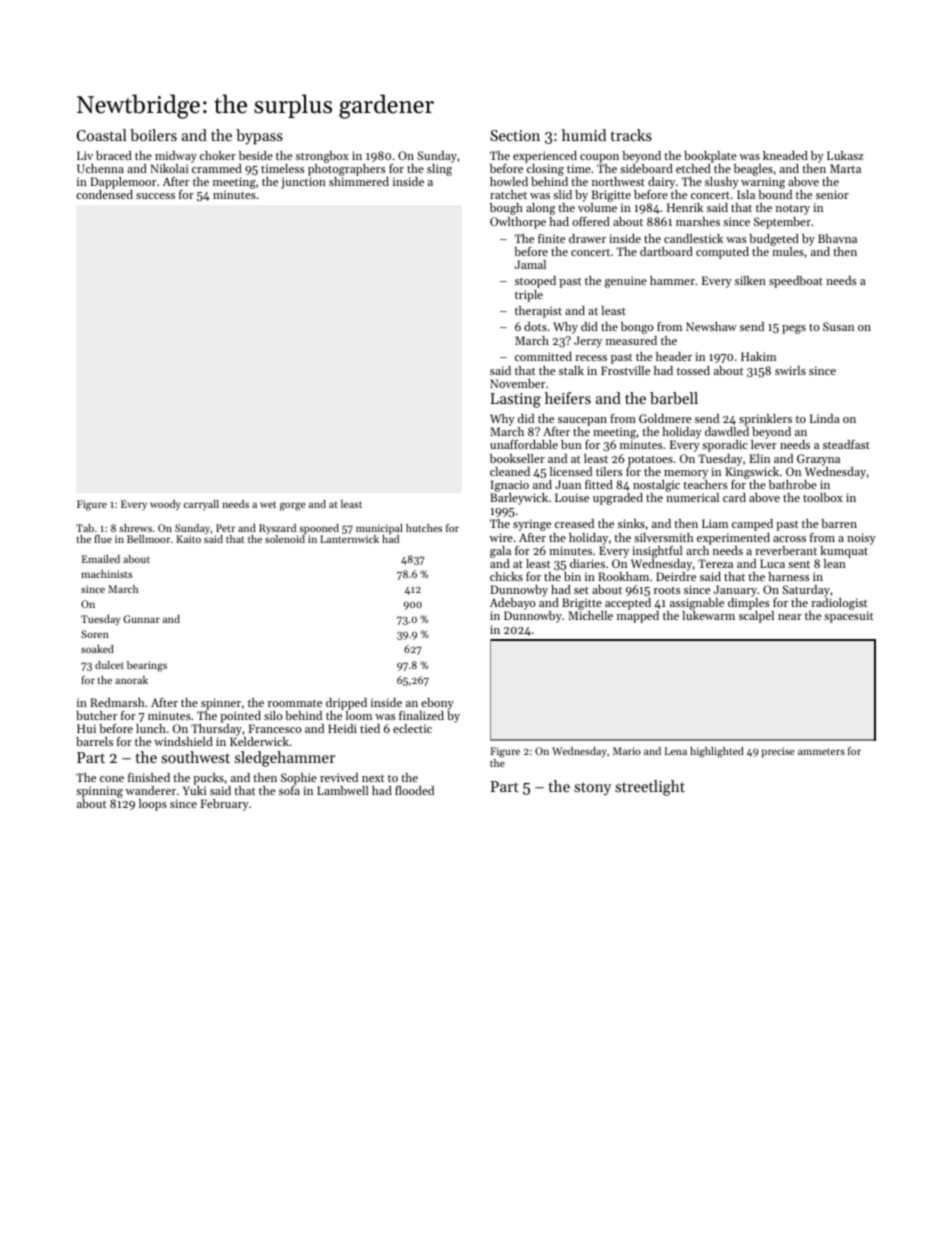 This screenshot has height=1233, width=952. What do you see at coordinates (572, 497) in the screenshot?
I see `Louise` at bounding box center [572, 497].
